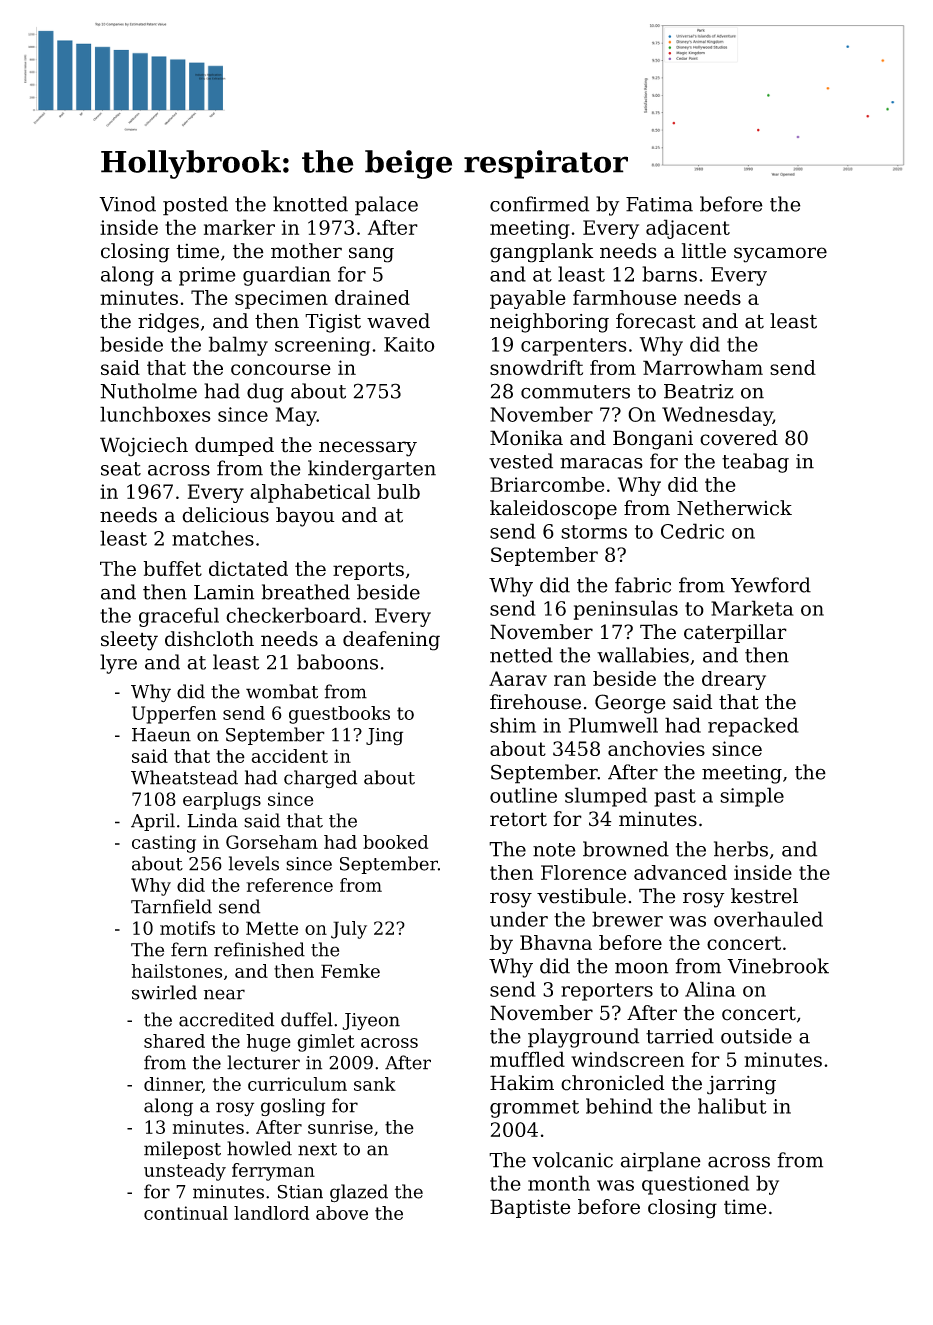 The image size is (933, 1325). I want to click on confirmed, so click(539, 204).
